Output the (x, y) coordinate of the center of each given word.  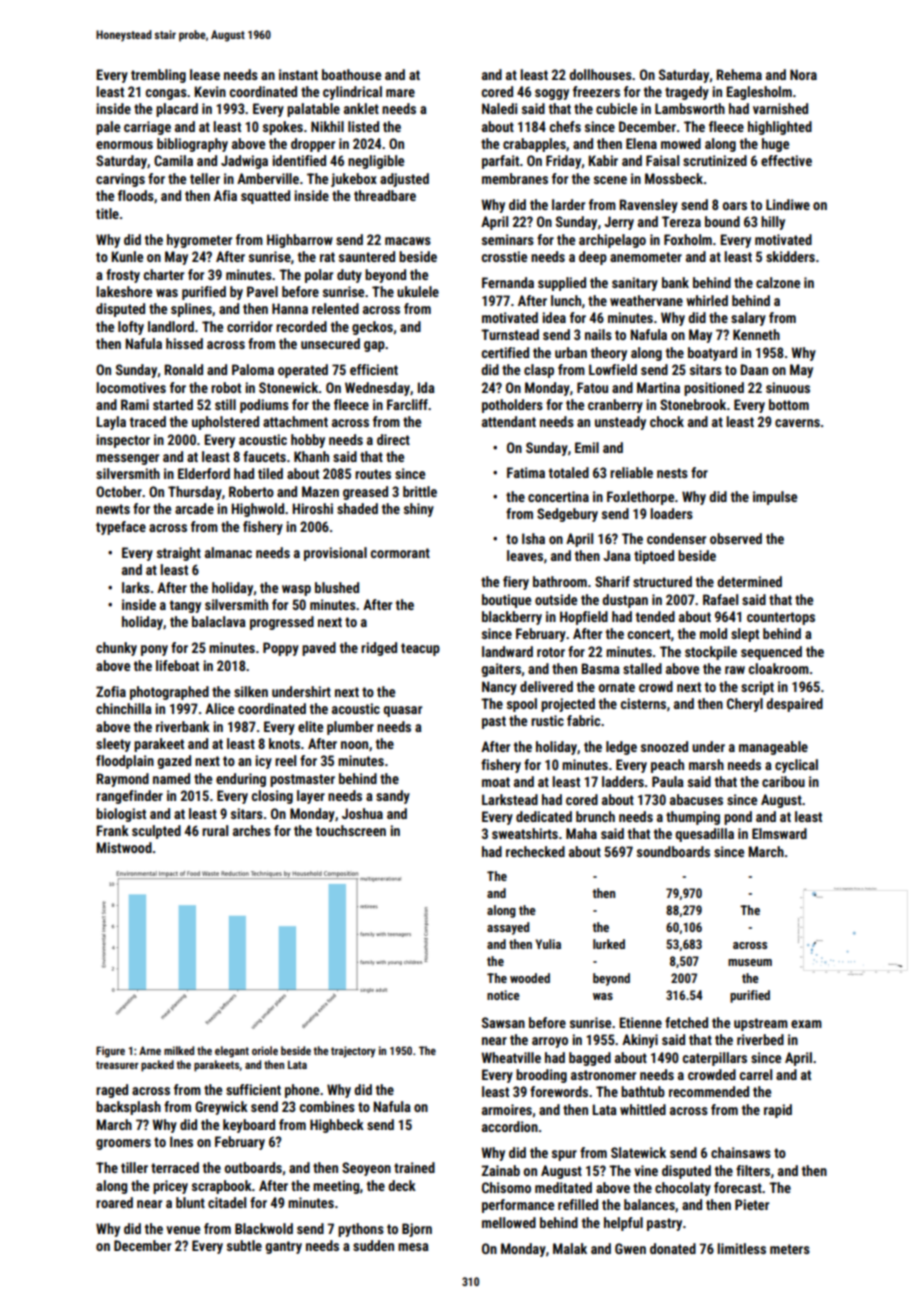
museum (750, 962)
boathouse (351, 74)
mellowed (509, 1222)
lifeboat (177, 665)
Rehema (739, 74)
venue (183, 1230)
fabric (583, 720)
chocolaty (683, 1189)
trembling (158, 76)
